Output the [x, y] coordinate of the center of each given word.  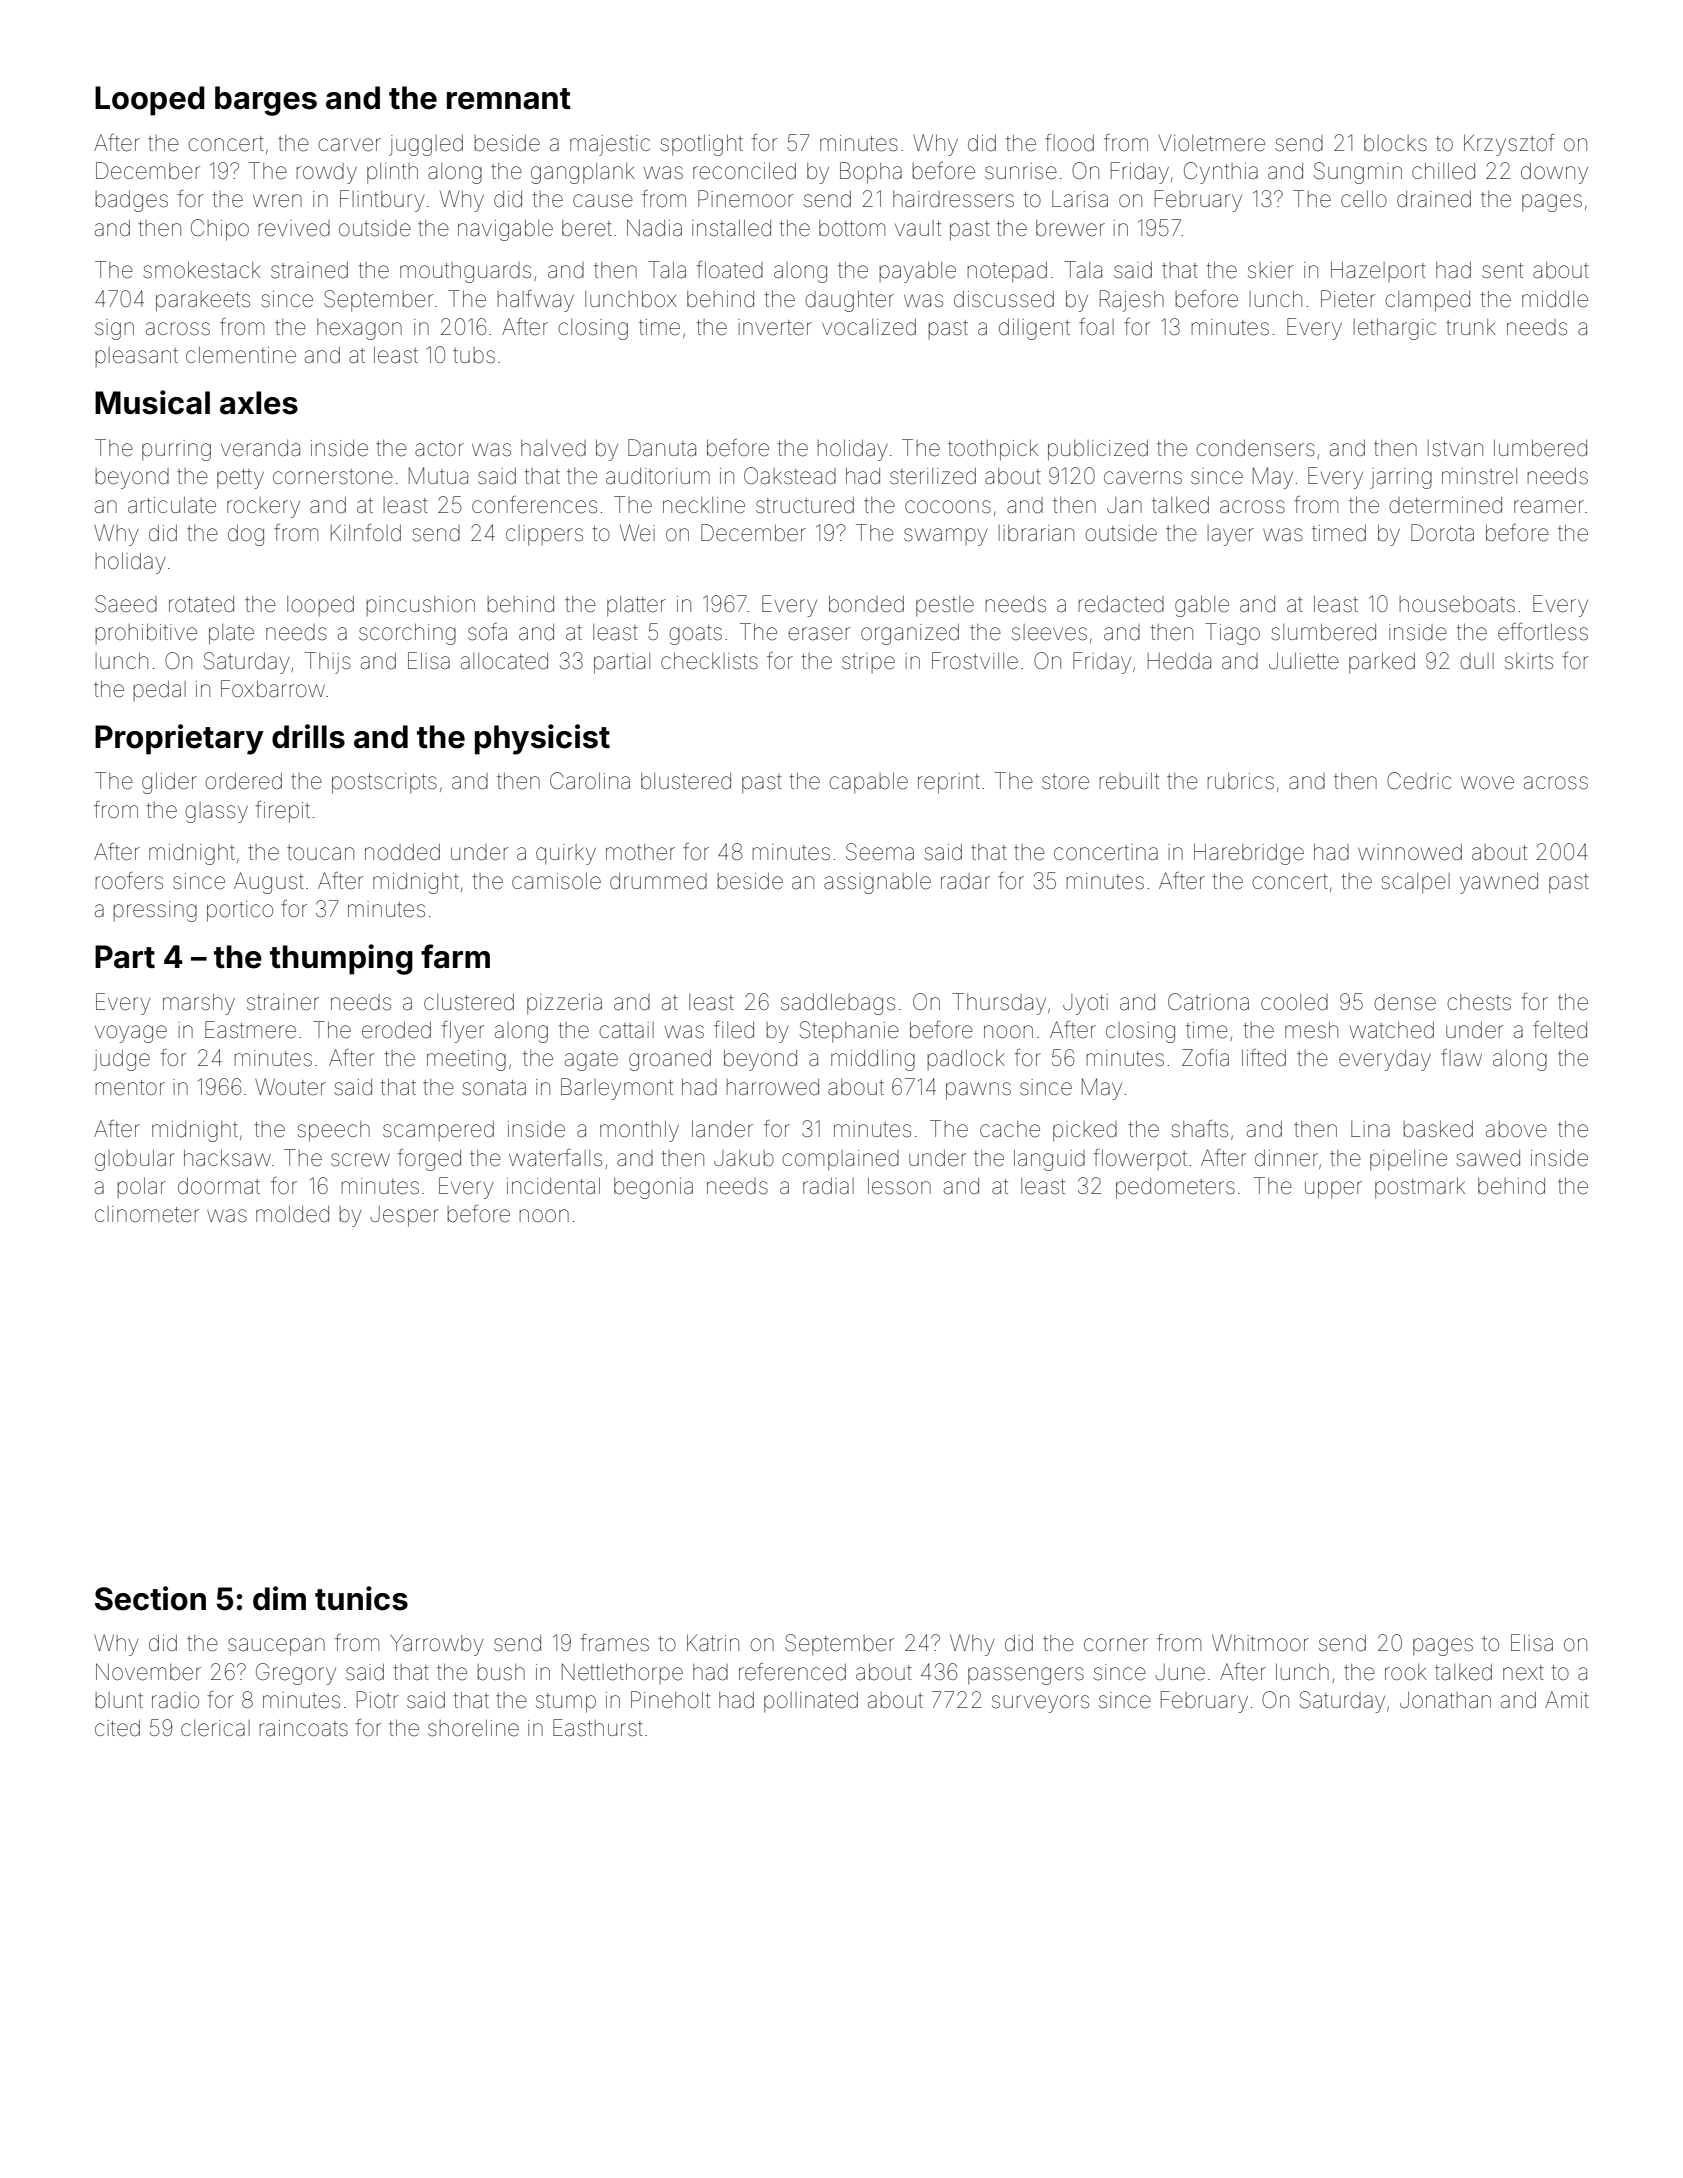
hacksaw [227, 1158]
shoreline [473, 1728]
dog [246, 535]
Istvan [1455, 448]
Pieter [1348, 299]
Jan [1124, 505]
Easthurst [598, 1728]
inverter [775, 327]
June [1180, 1672]
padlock [966, 1060]
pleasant [137, 357]
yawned [1499, 883]
